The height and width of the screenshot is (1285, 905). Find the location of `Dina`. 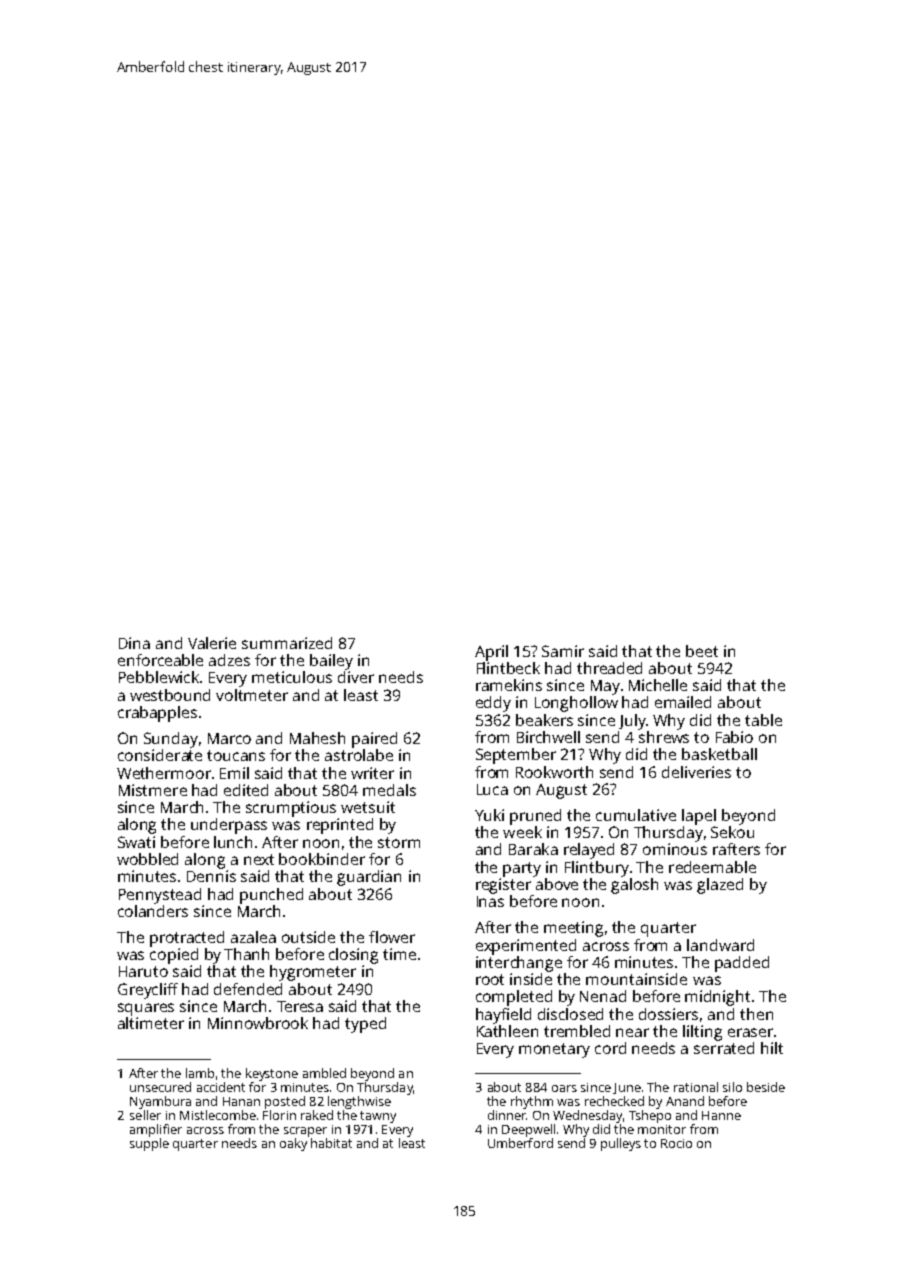

Dina is located at coordinates (134, 643).
